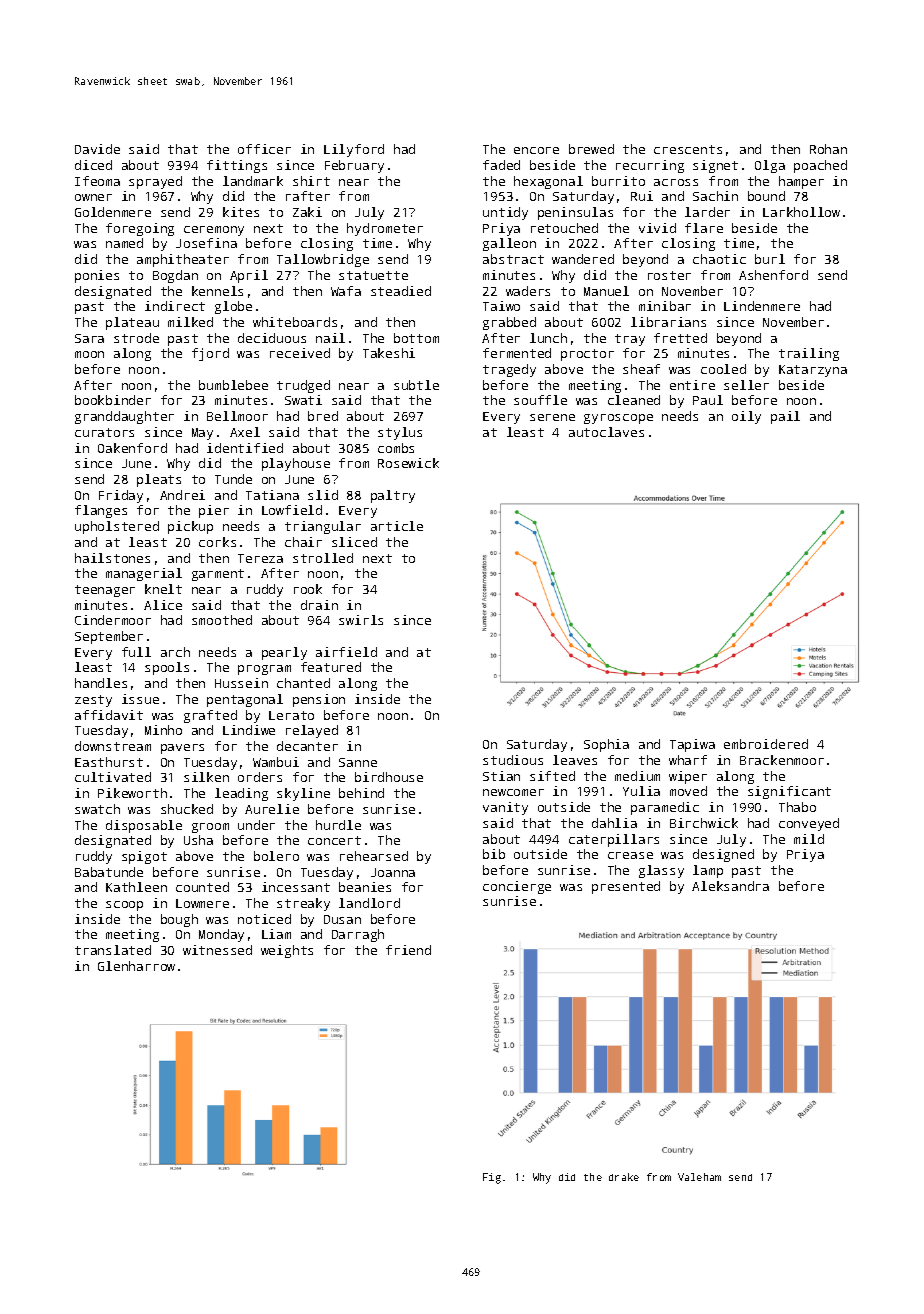 The image size is (924, 1314). I want to click on Manuel, so click(606, 291).
